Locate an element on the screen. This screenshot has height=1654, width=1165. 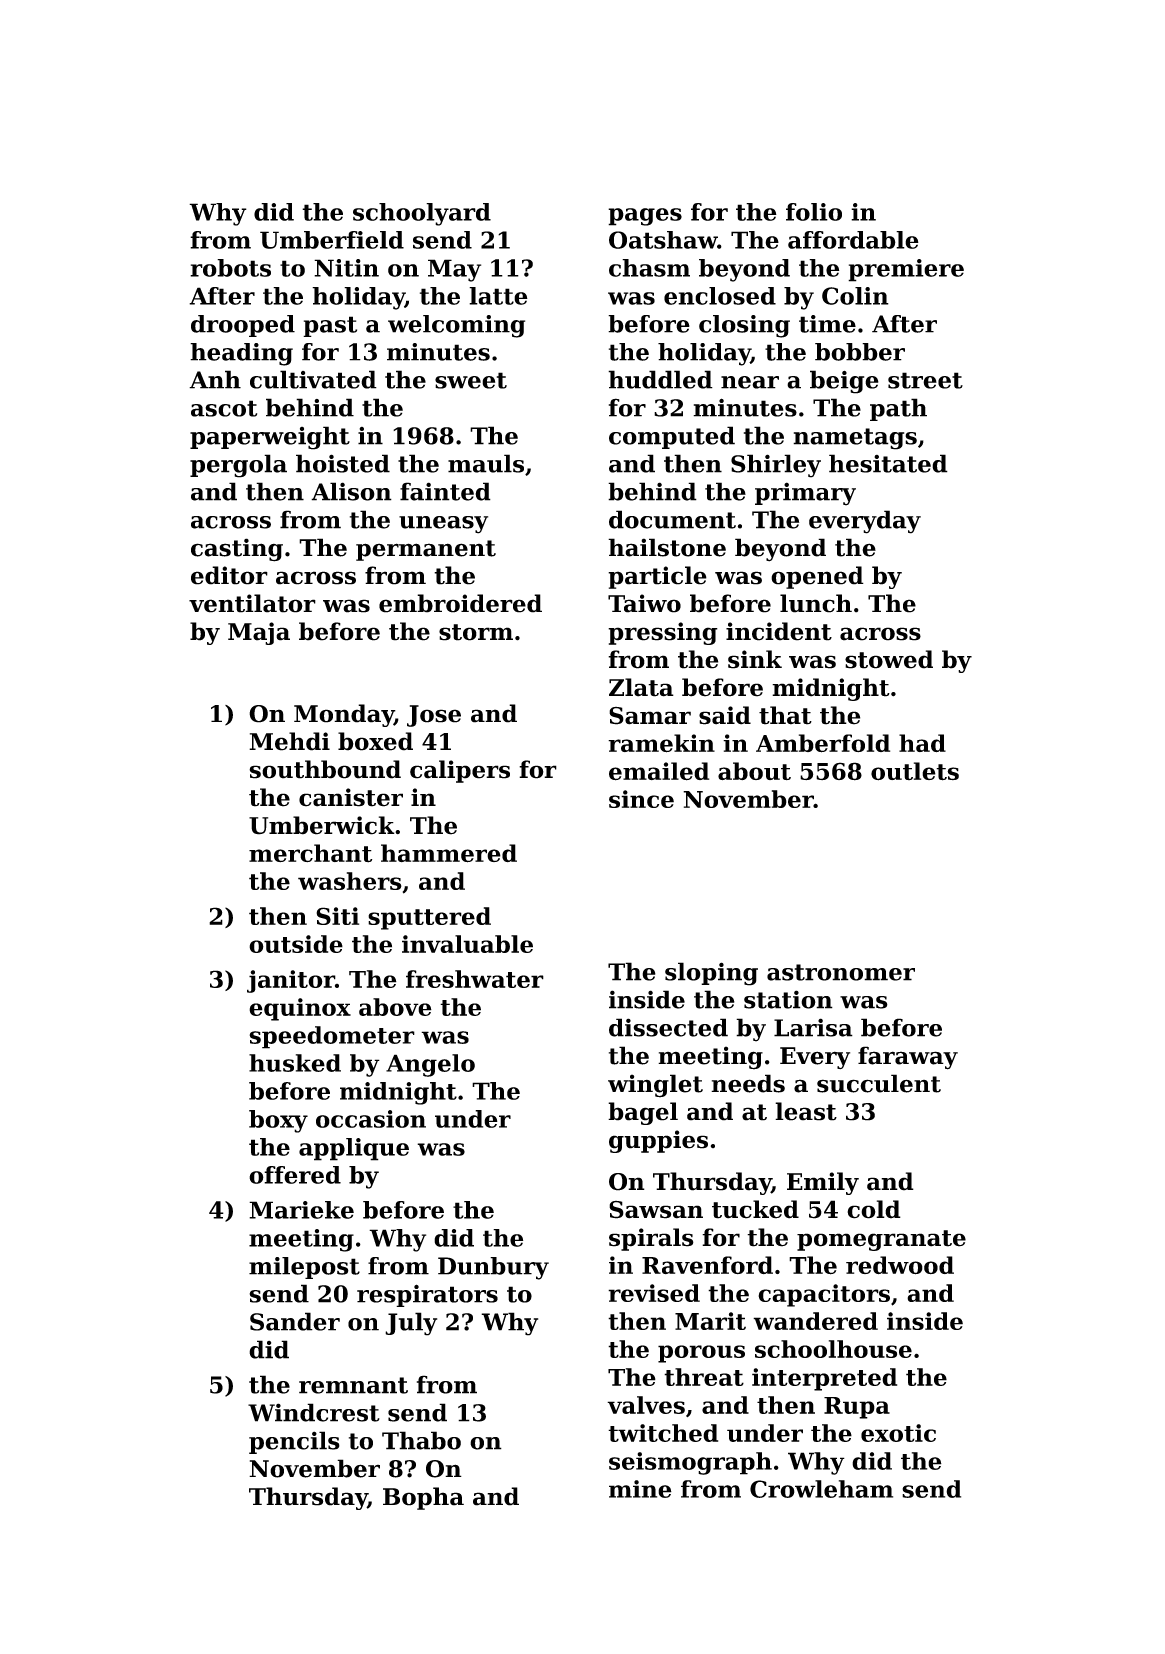
pergola is located at coordinates (238, 466).
